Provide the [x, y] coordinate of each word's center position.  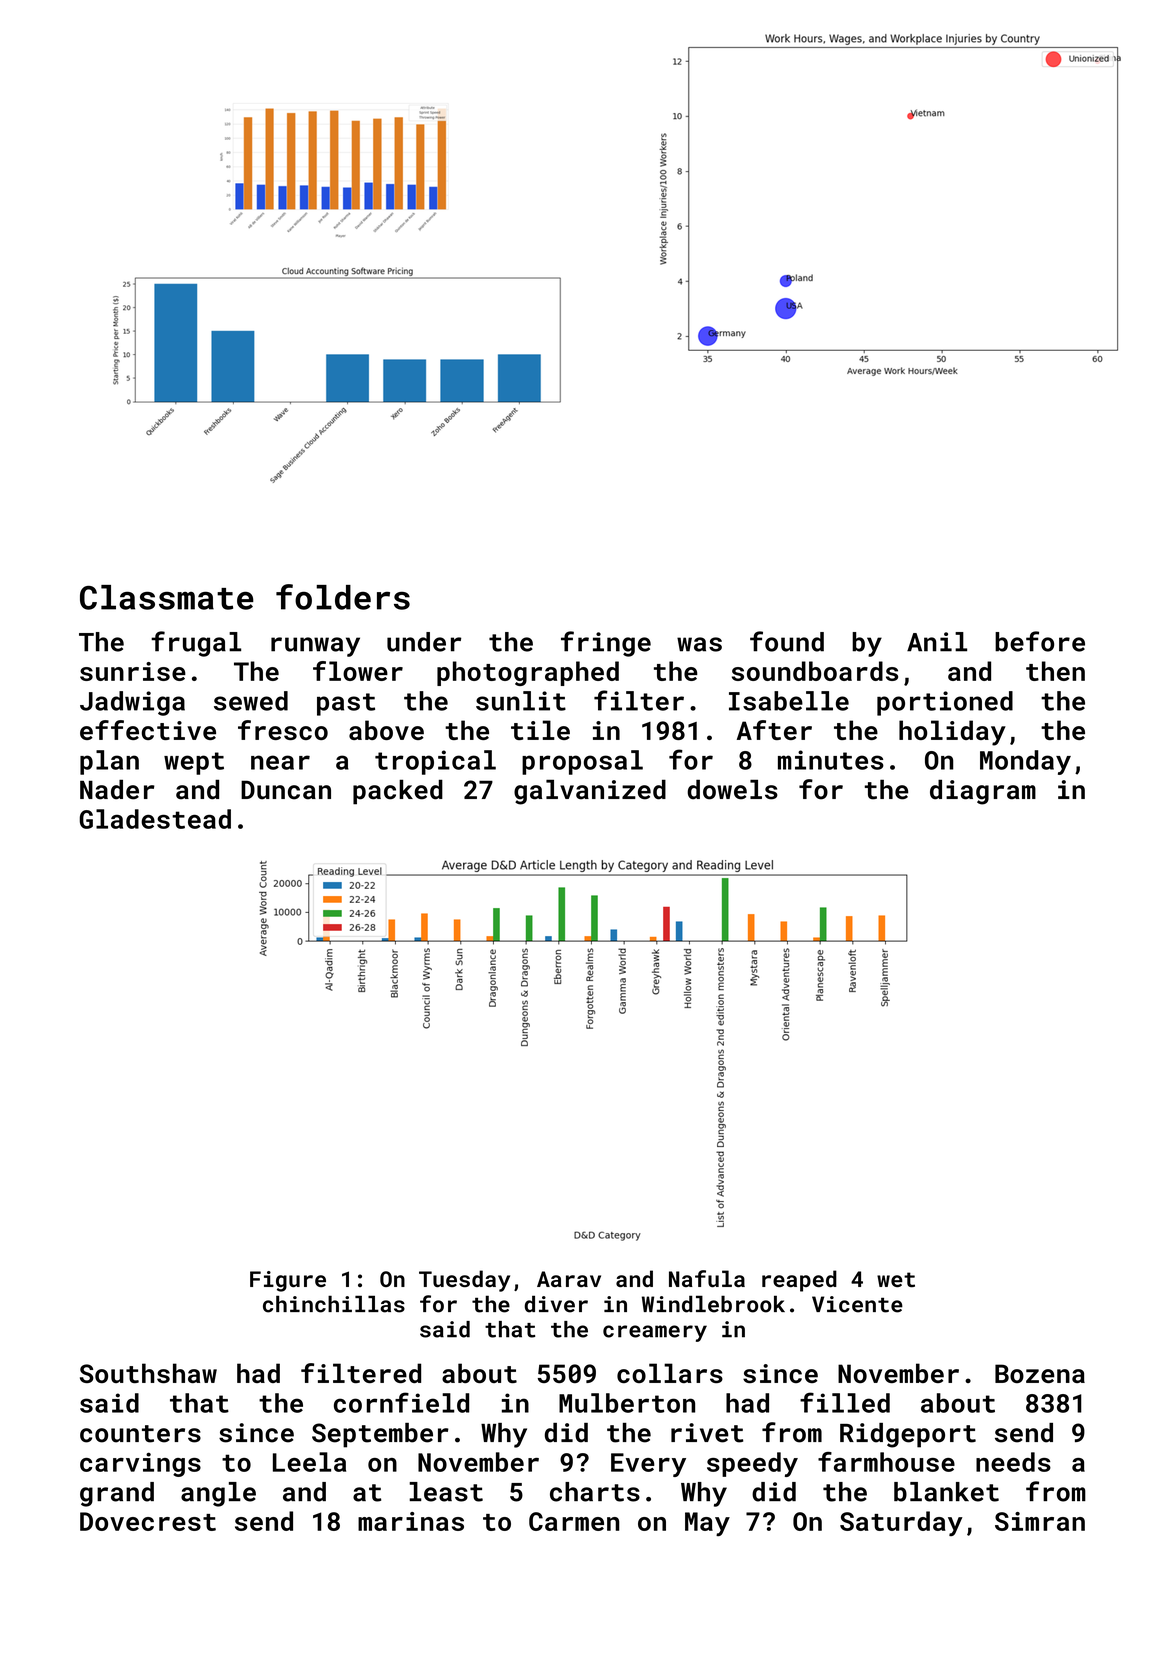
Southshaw [148, 1373]
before [1040, 641]
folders [343, 597]
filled [845, 1402]
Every [648, 1465]
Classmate [167, 597]
